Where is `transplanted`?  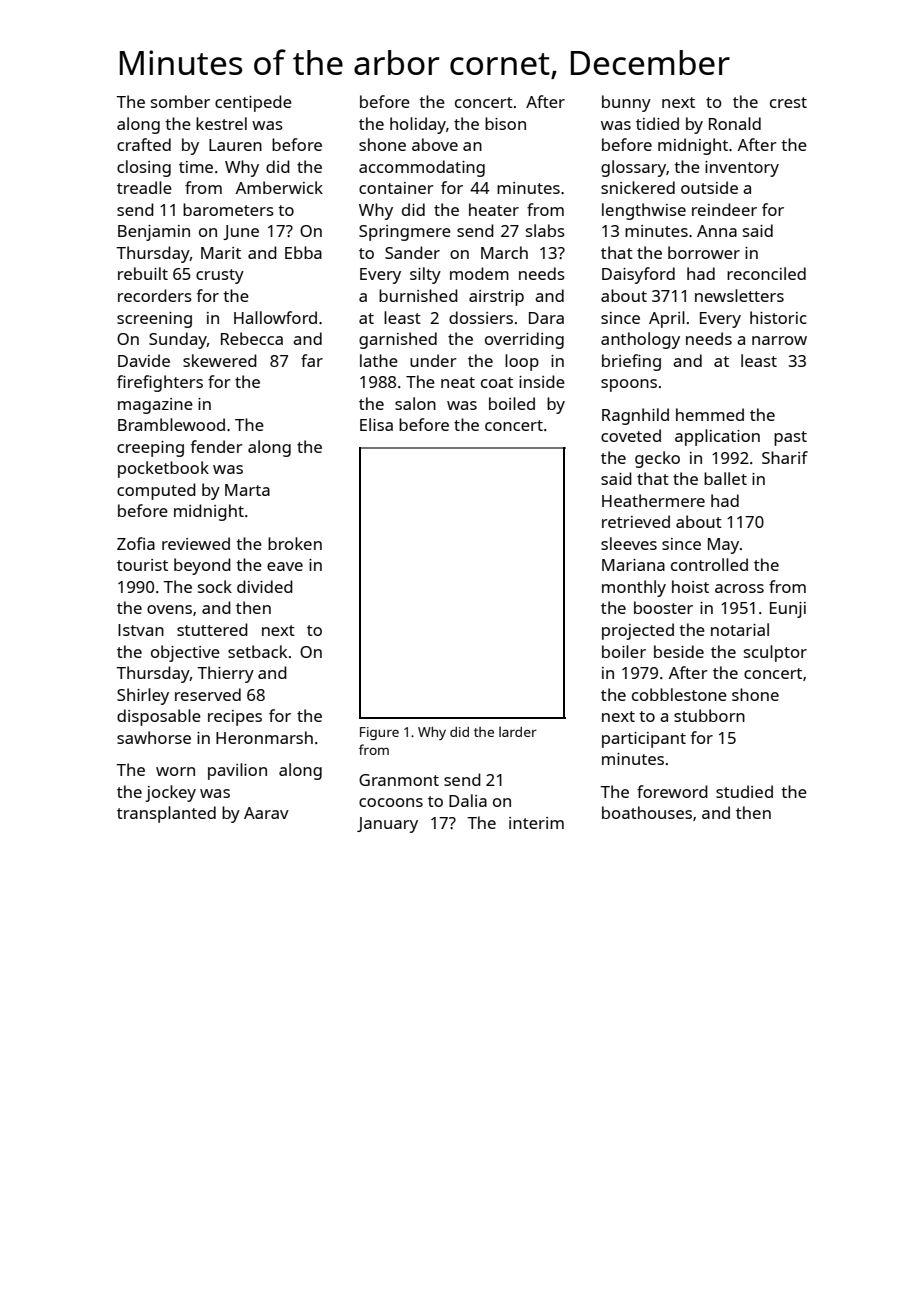
transplanted is located at coordinates (166, 814).
